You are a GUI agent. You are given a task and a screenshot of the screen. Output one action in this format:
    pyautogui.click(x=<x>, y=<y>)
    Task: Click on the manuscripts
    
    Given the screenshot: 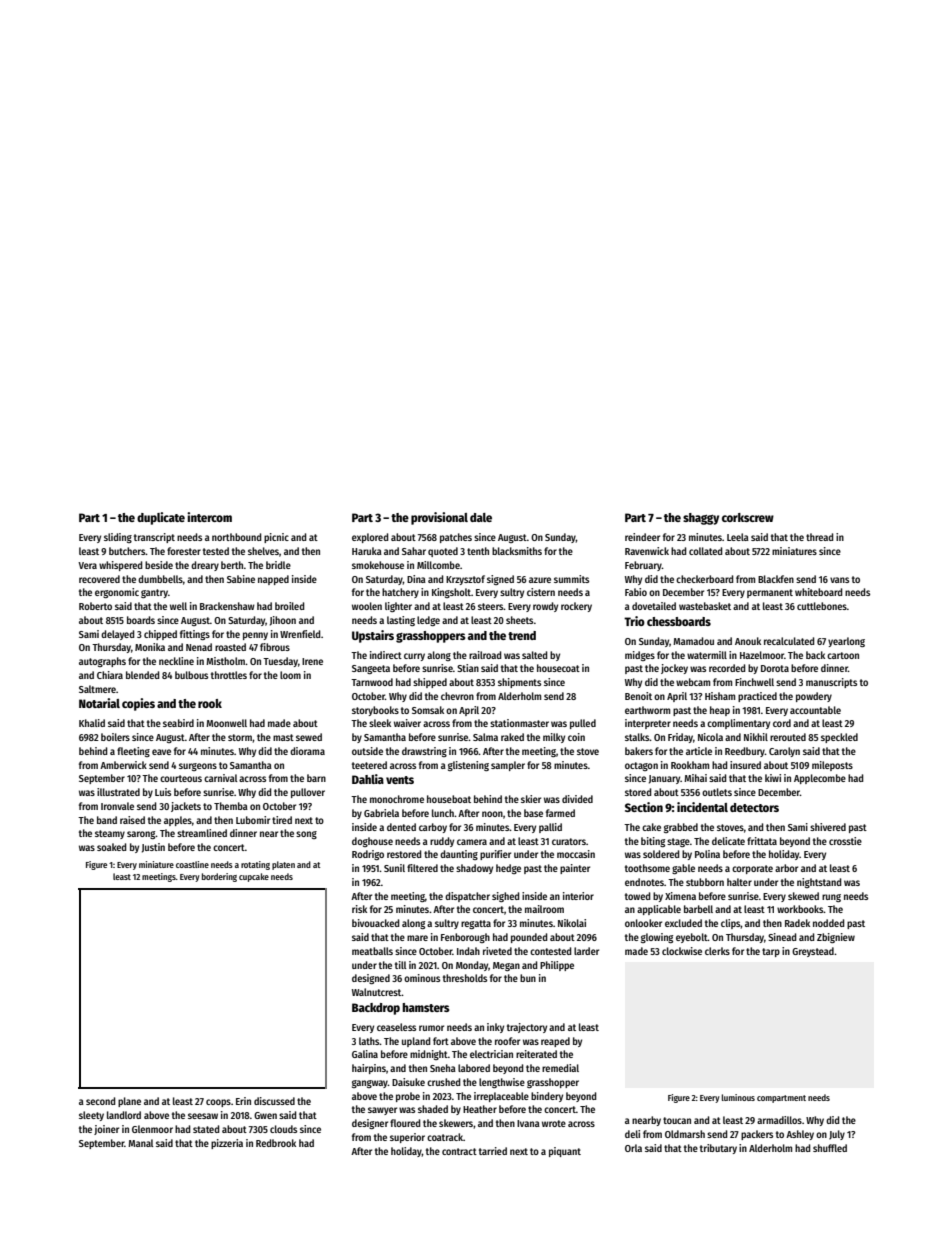 What is the action you would take?
    pyautogui.click(x=831, y=683)
